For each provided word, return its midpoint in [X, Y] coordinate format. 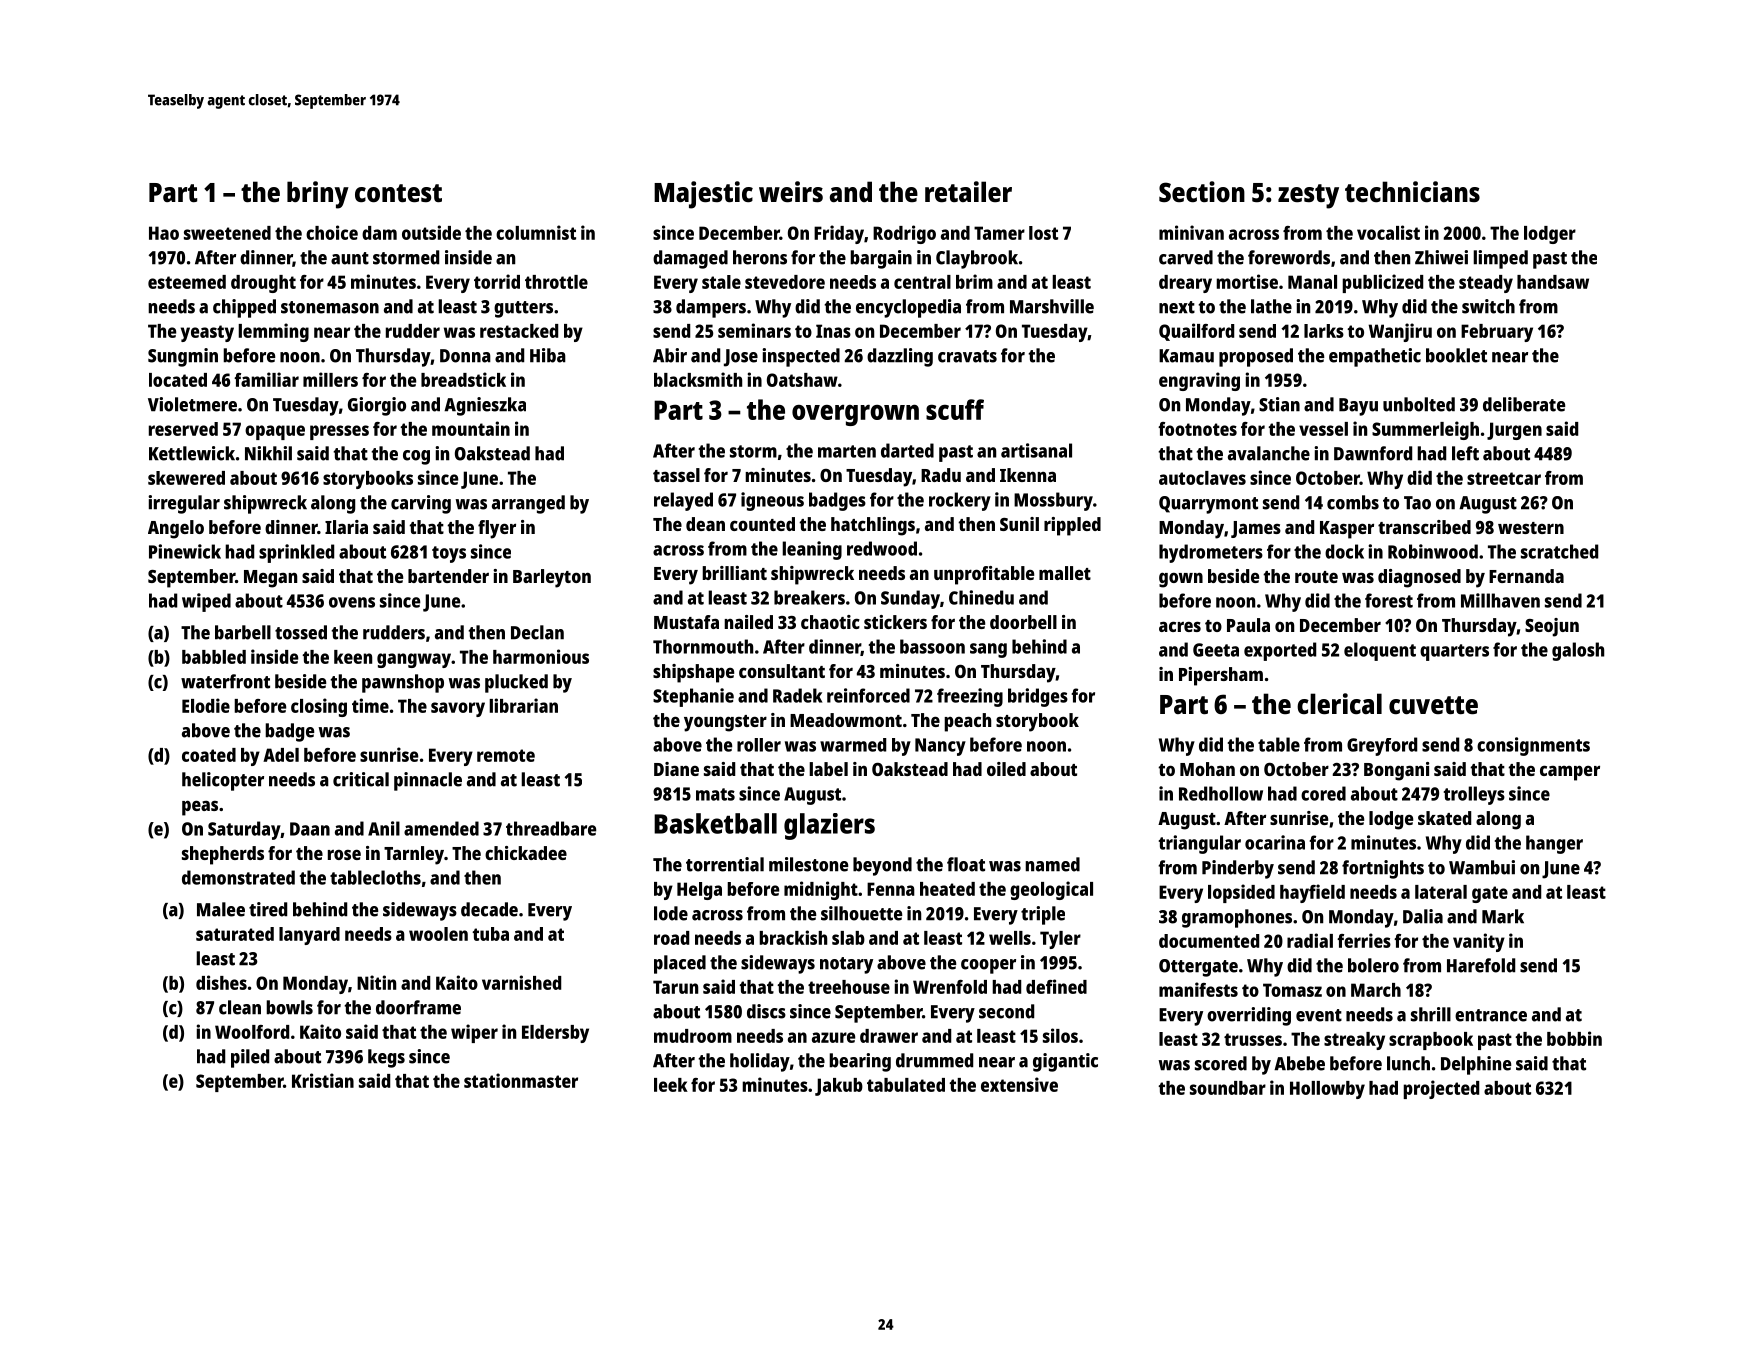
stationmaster [521, 1080]
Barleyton [552, 578]
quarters [1454, 652]
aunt [350, 258]
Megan [270, 579]
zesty [1308, 196]
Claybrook [977, 259]
